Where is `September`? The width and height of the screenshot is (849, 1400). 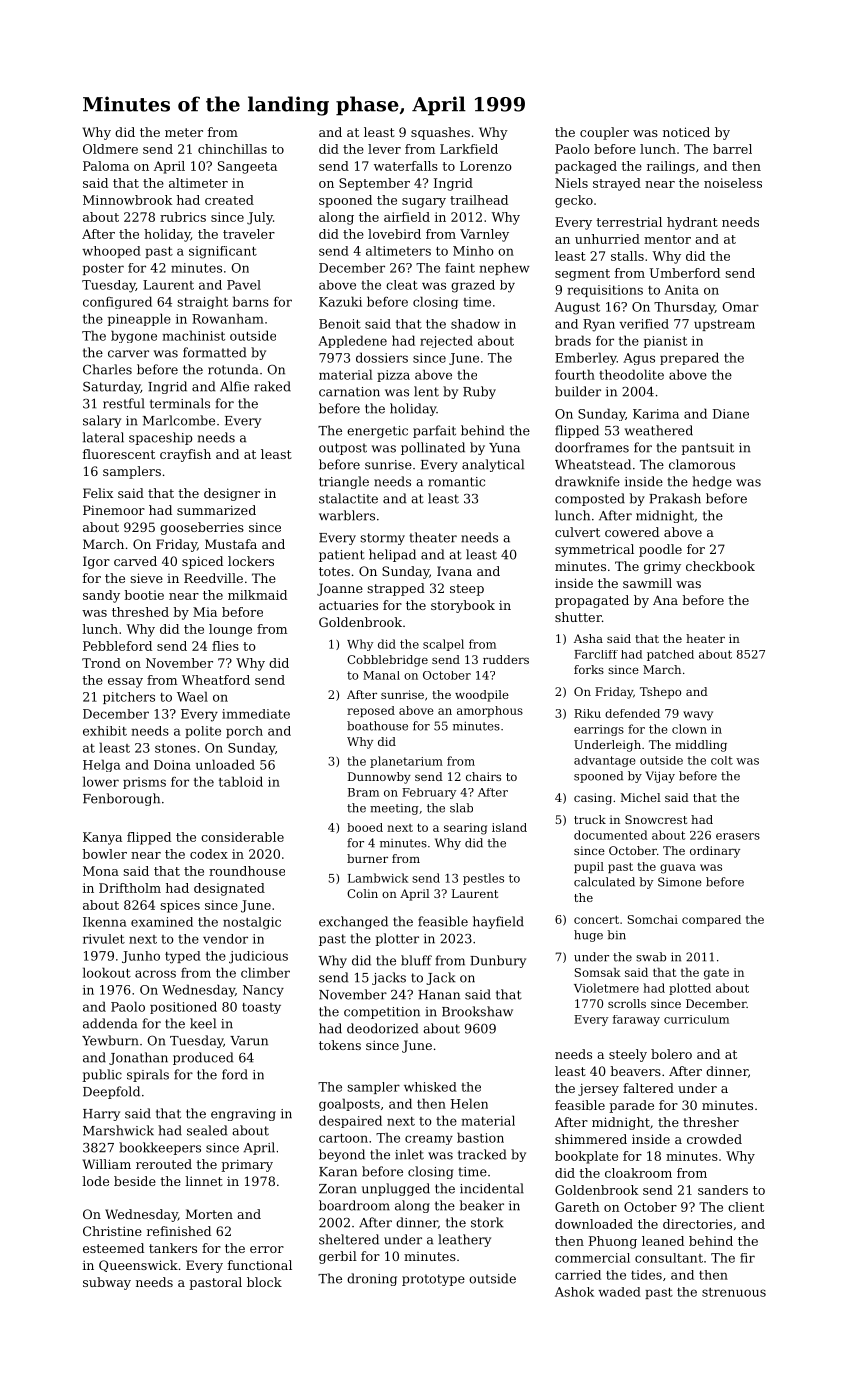
September is located at coordinates (374, 184).
